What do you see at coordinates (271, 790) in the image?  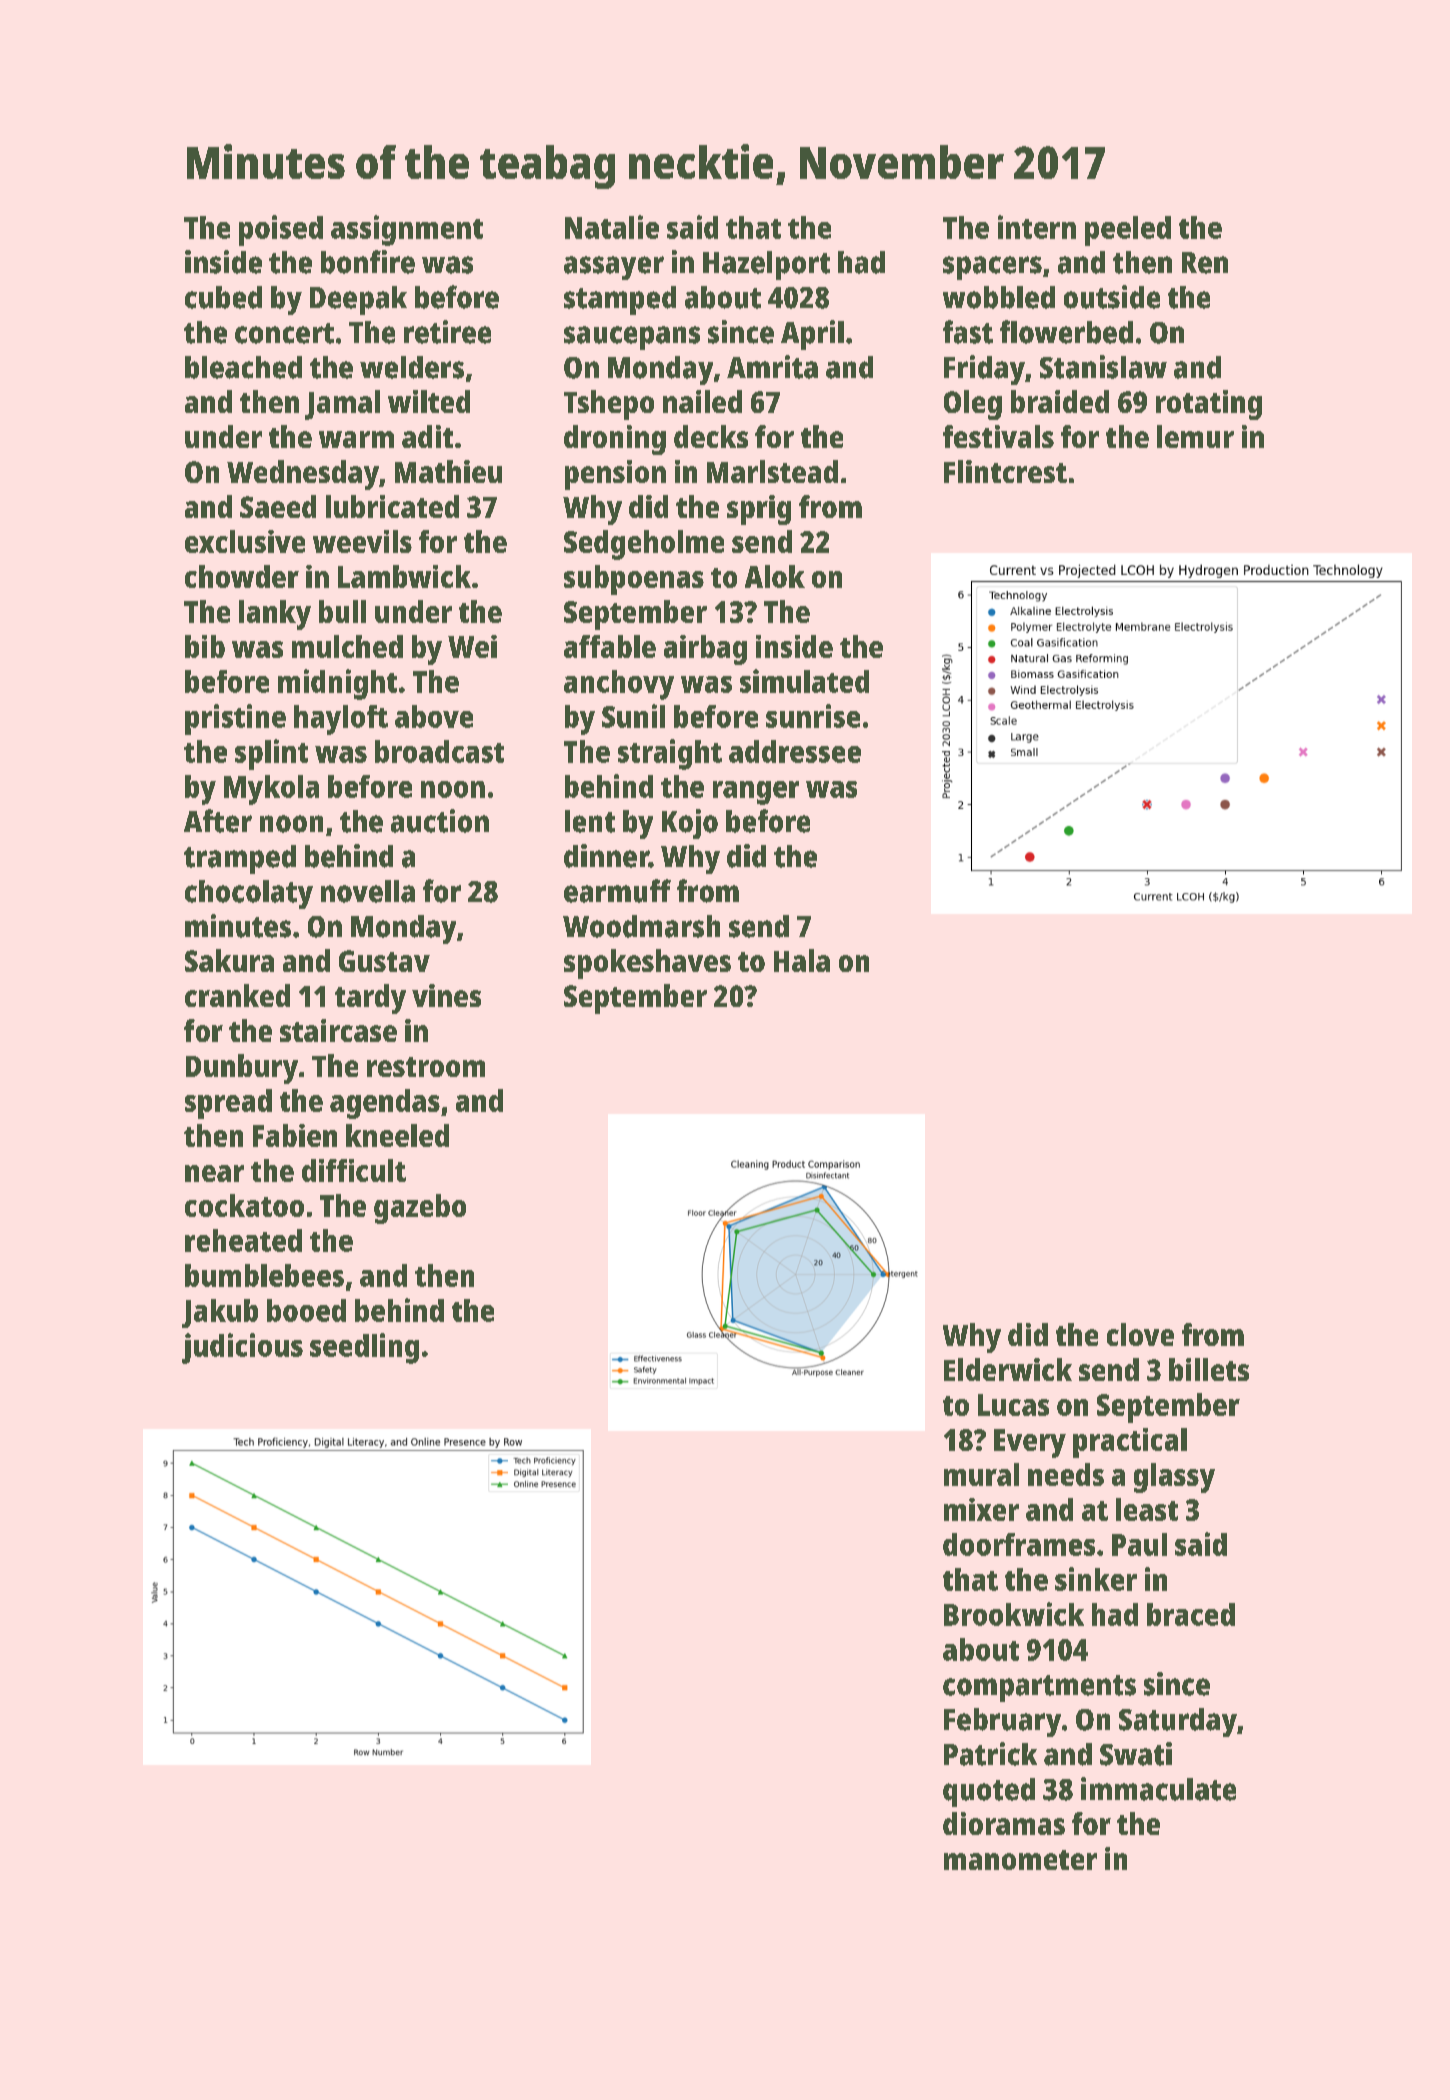 I see `Mykola` at bounding box center [271, 790].
